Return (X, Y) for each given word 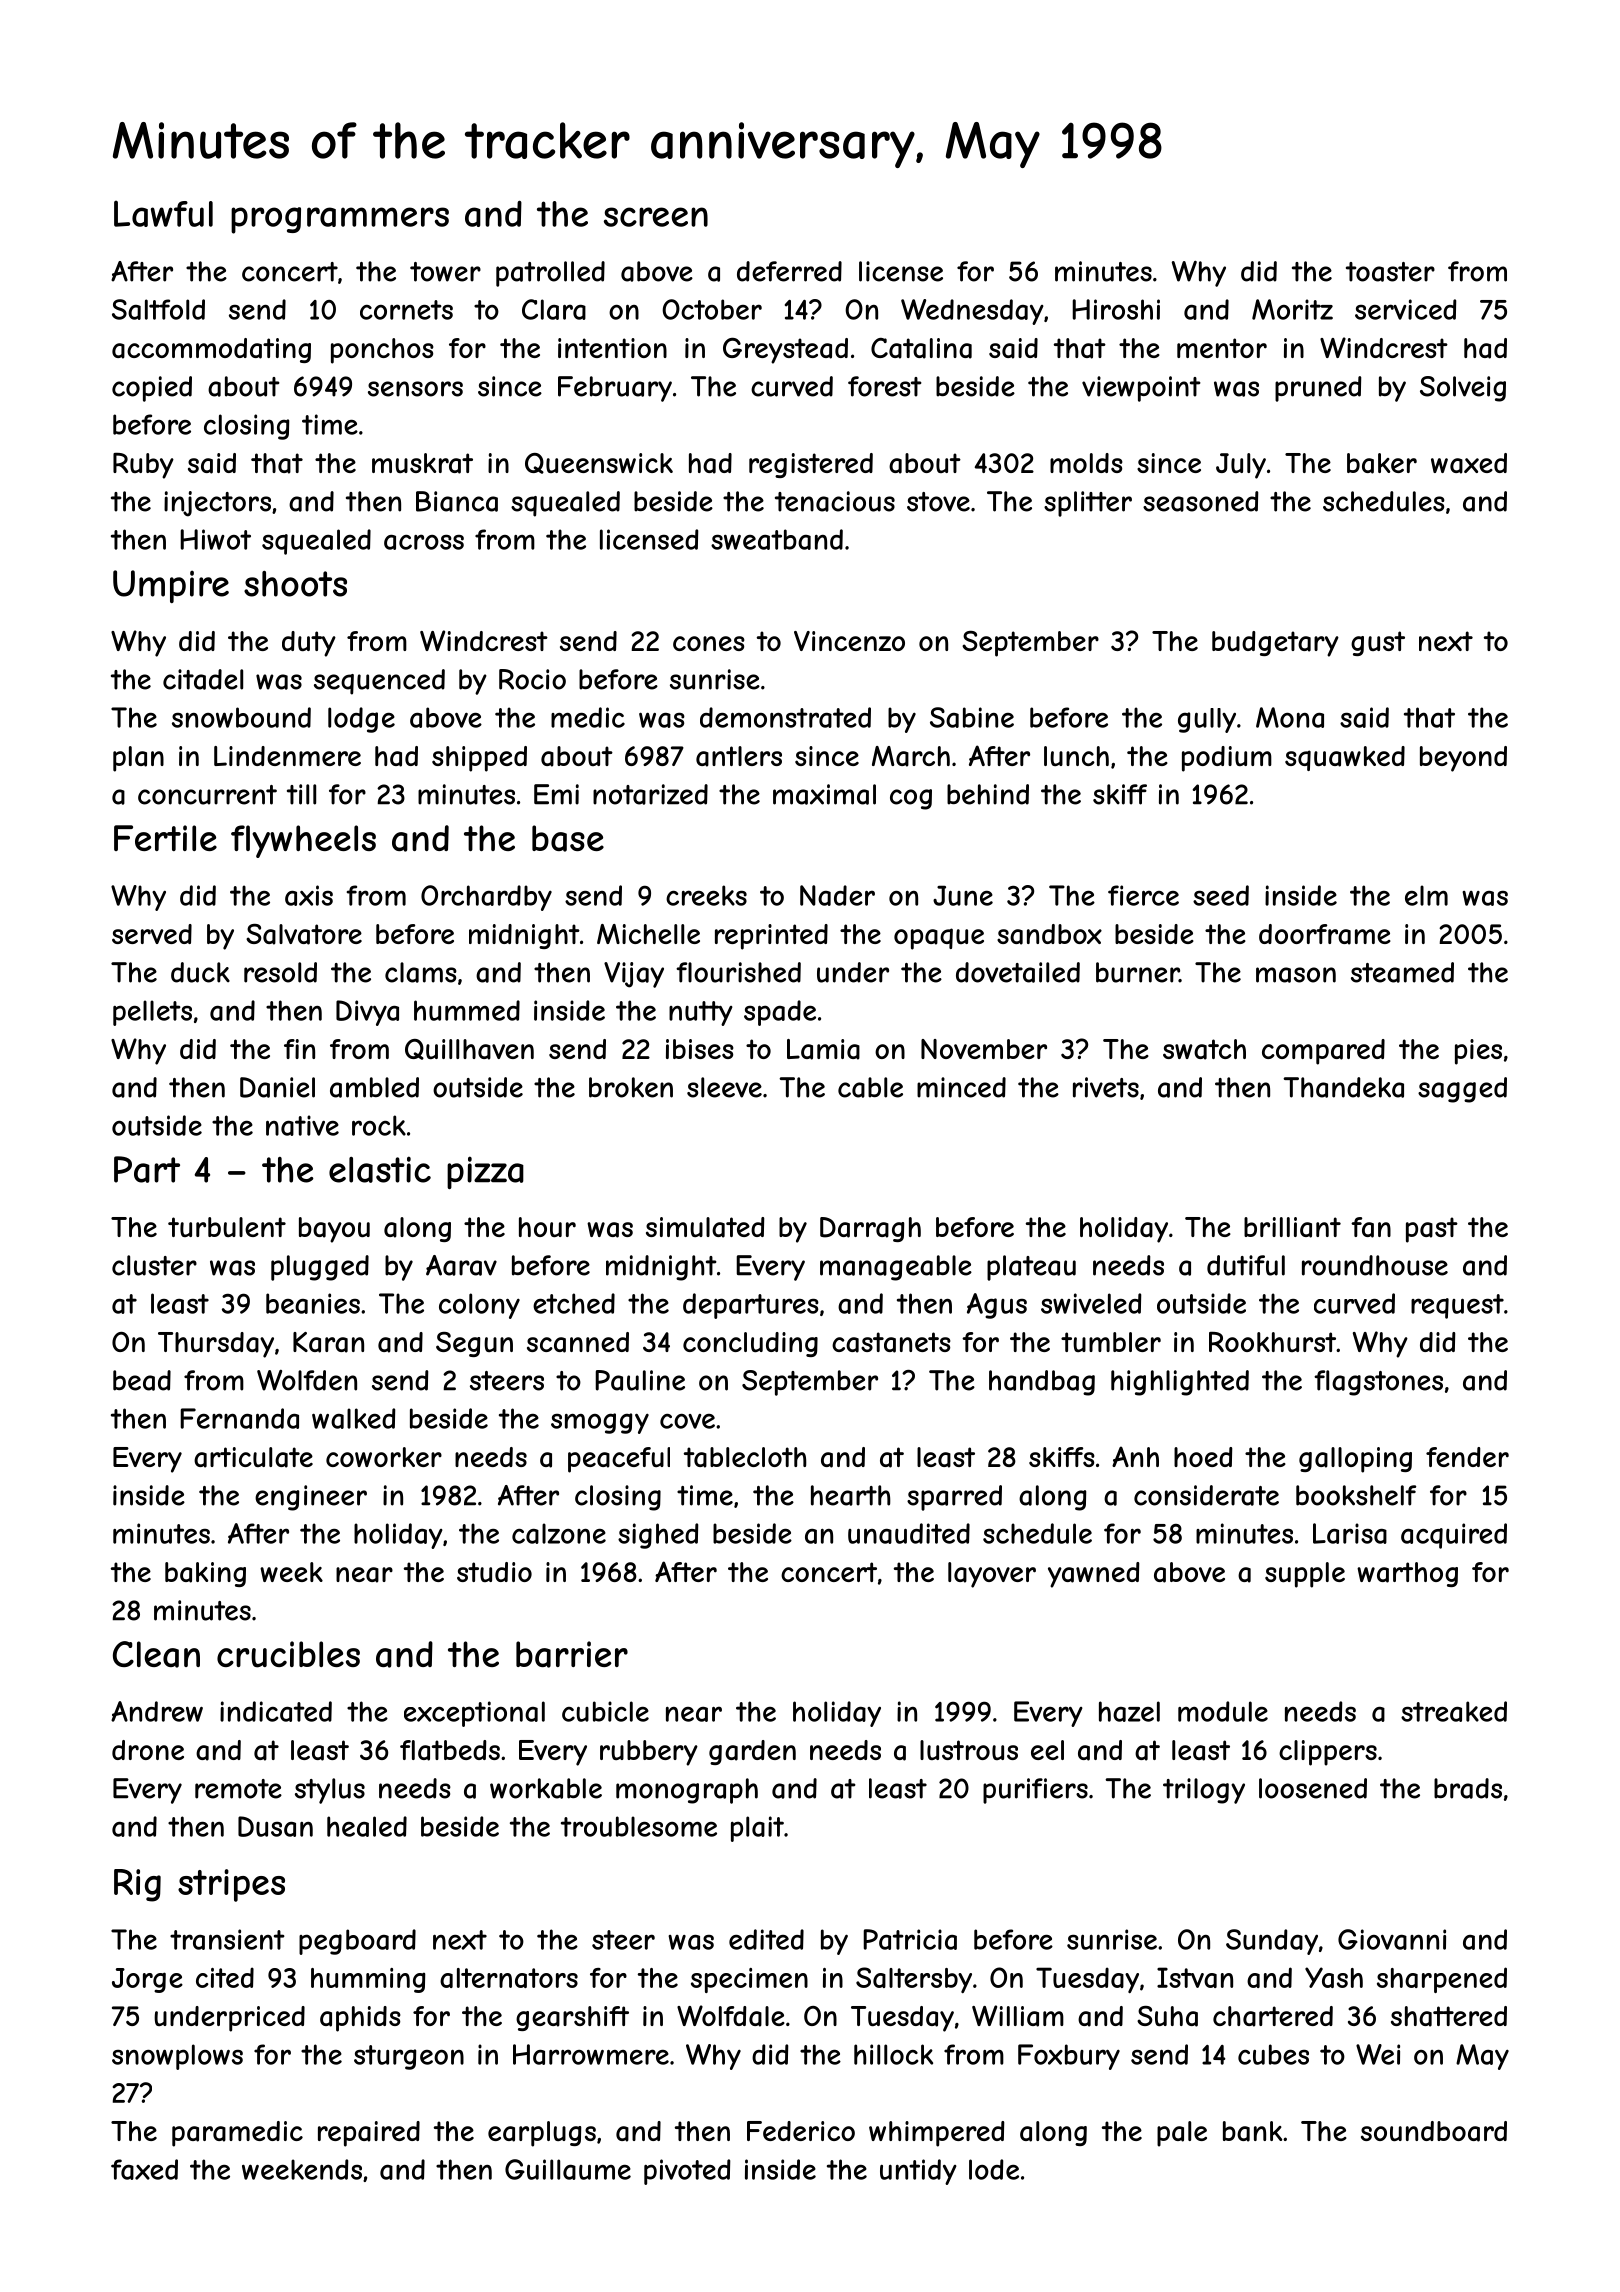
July (1241, 466)
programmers (340, 220)
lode (994, 2169)
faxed (144, 2169)
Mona (1290, 717)
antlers (739, 756)
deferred (789, 271)
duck (200, 972)
